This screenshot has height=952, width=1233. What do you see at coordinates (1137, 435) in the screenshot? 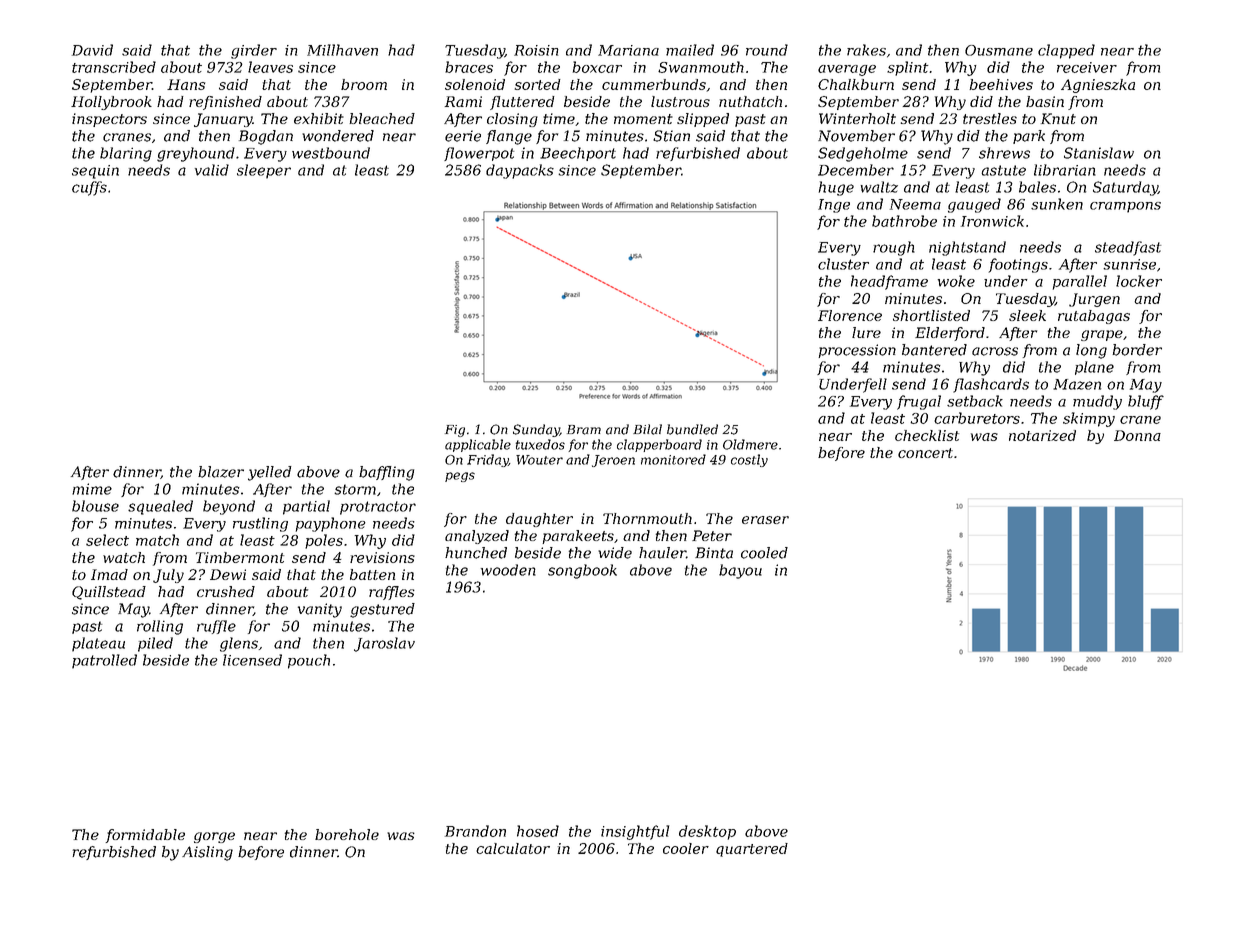
I see `Donna` at bounding box center [1137, 435].
